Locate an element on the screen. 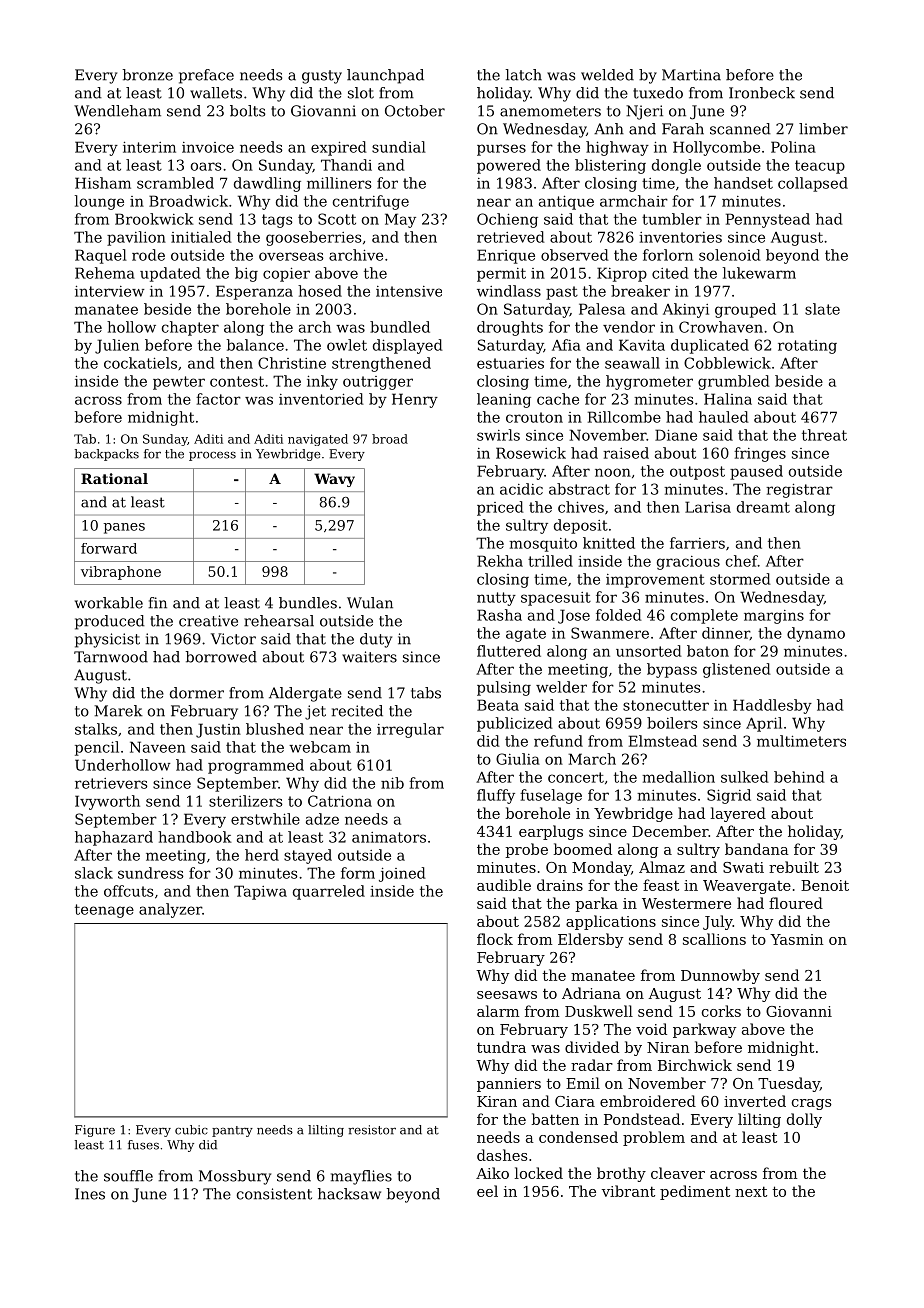  Sigrid is located at coordinates (729, 796).
